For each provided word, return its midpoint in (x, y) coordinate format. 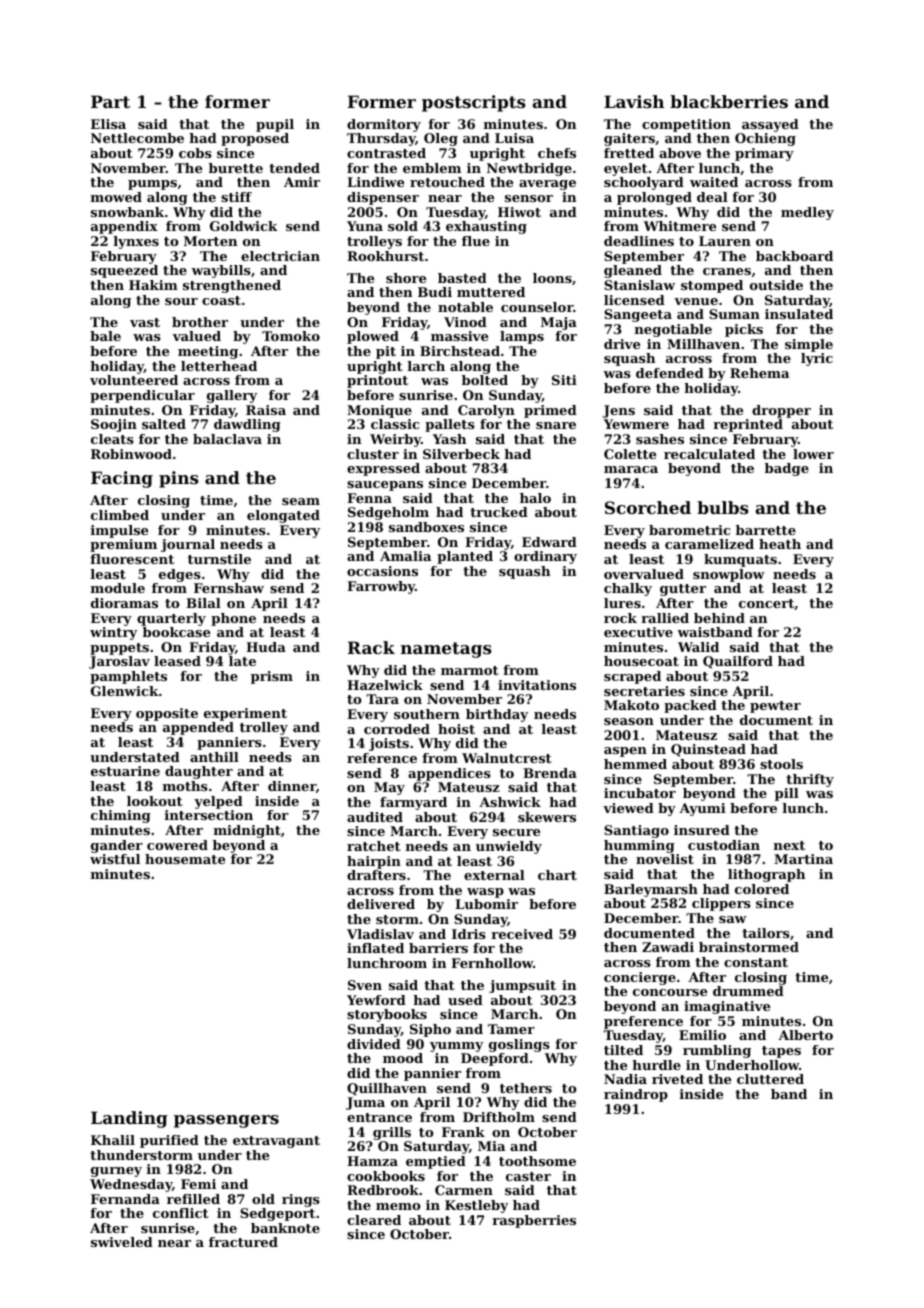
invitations (537, 685)
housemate (185, 859)
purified (169, 1141)
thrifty (810, 780)
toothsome (537, 1161)
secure (516, 832)
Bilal (203, 603)
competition (686, 125)
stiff (236, 197)
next (789, 845)
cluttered (770, 1079)
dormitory (384, 125)
